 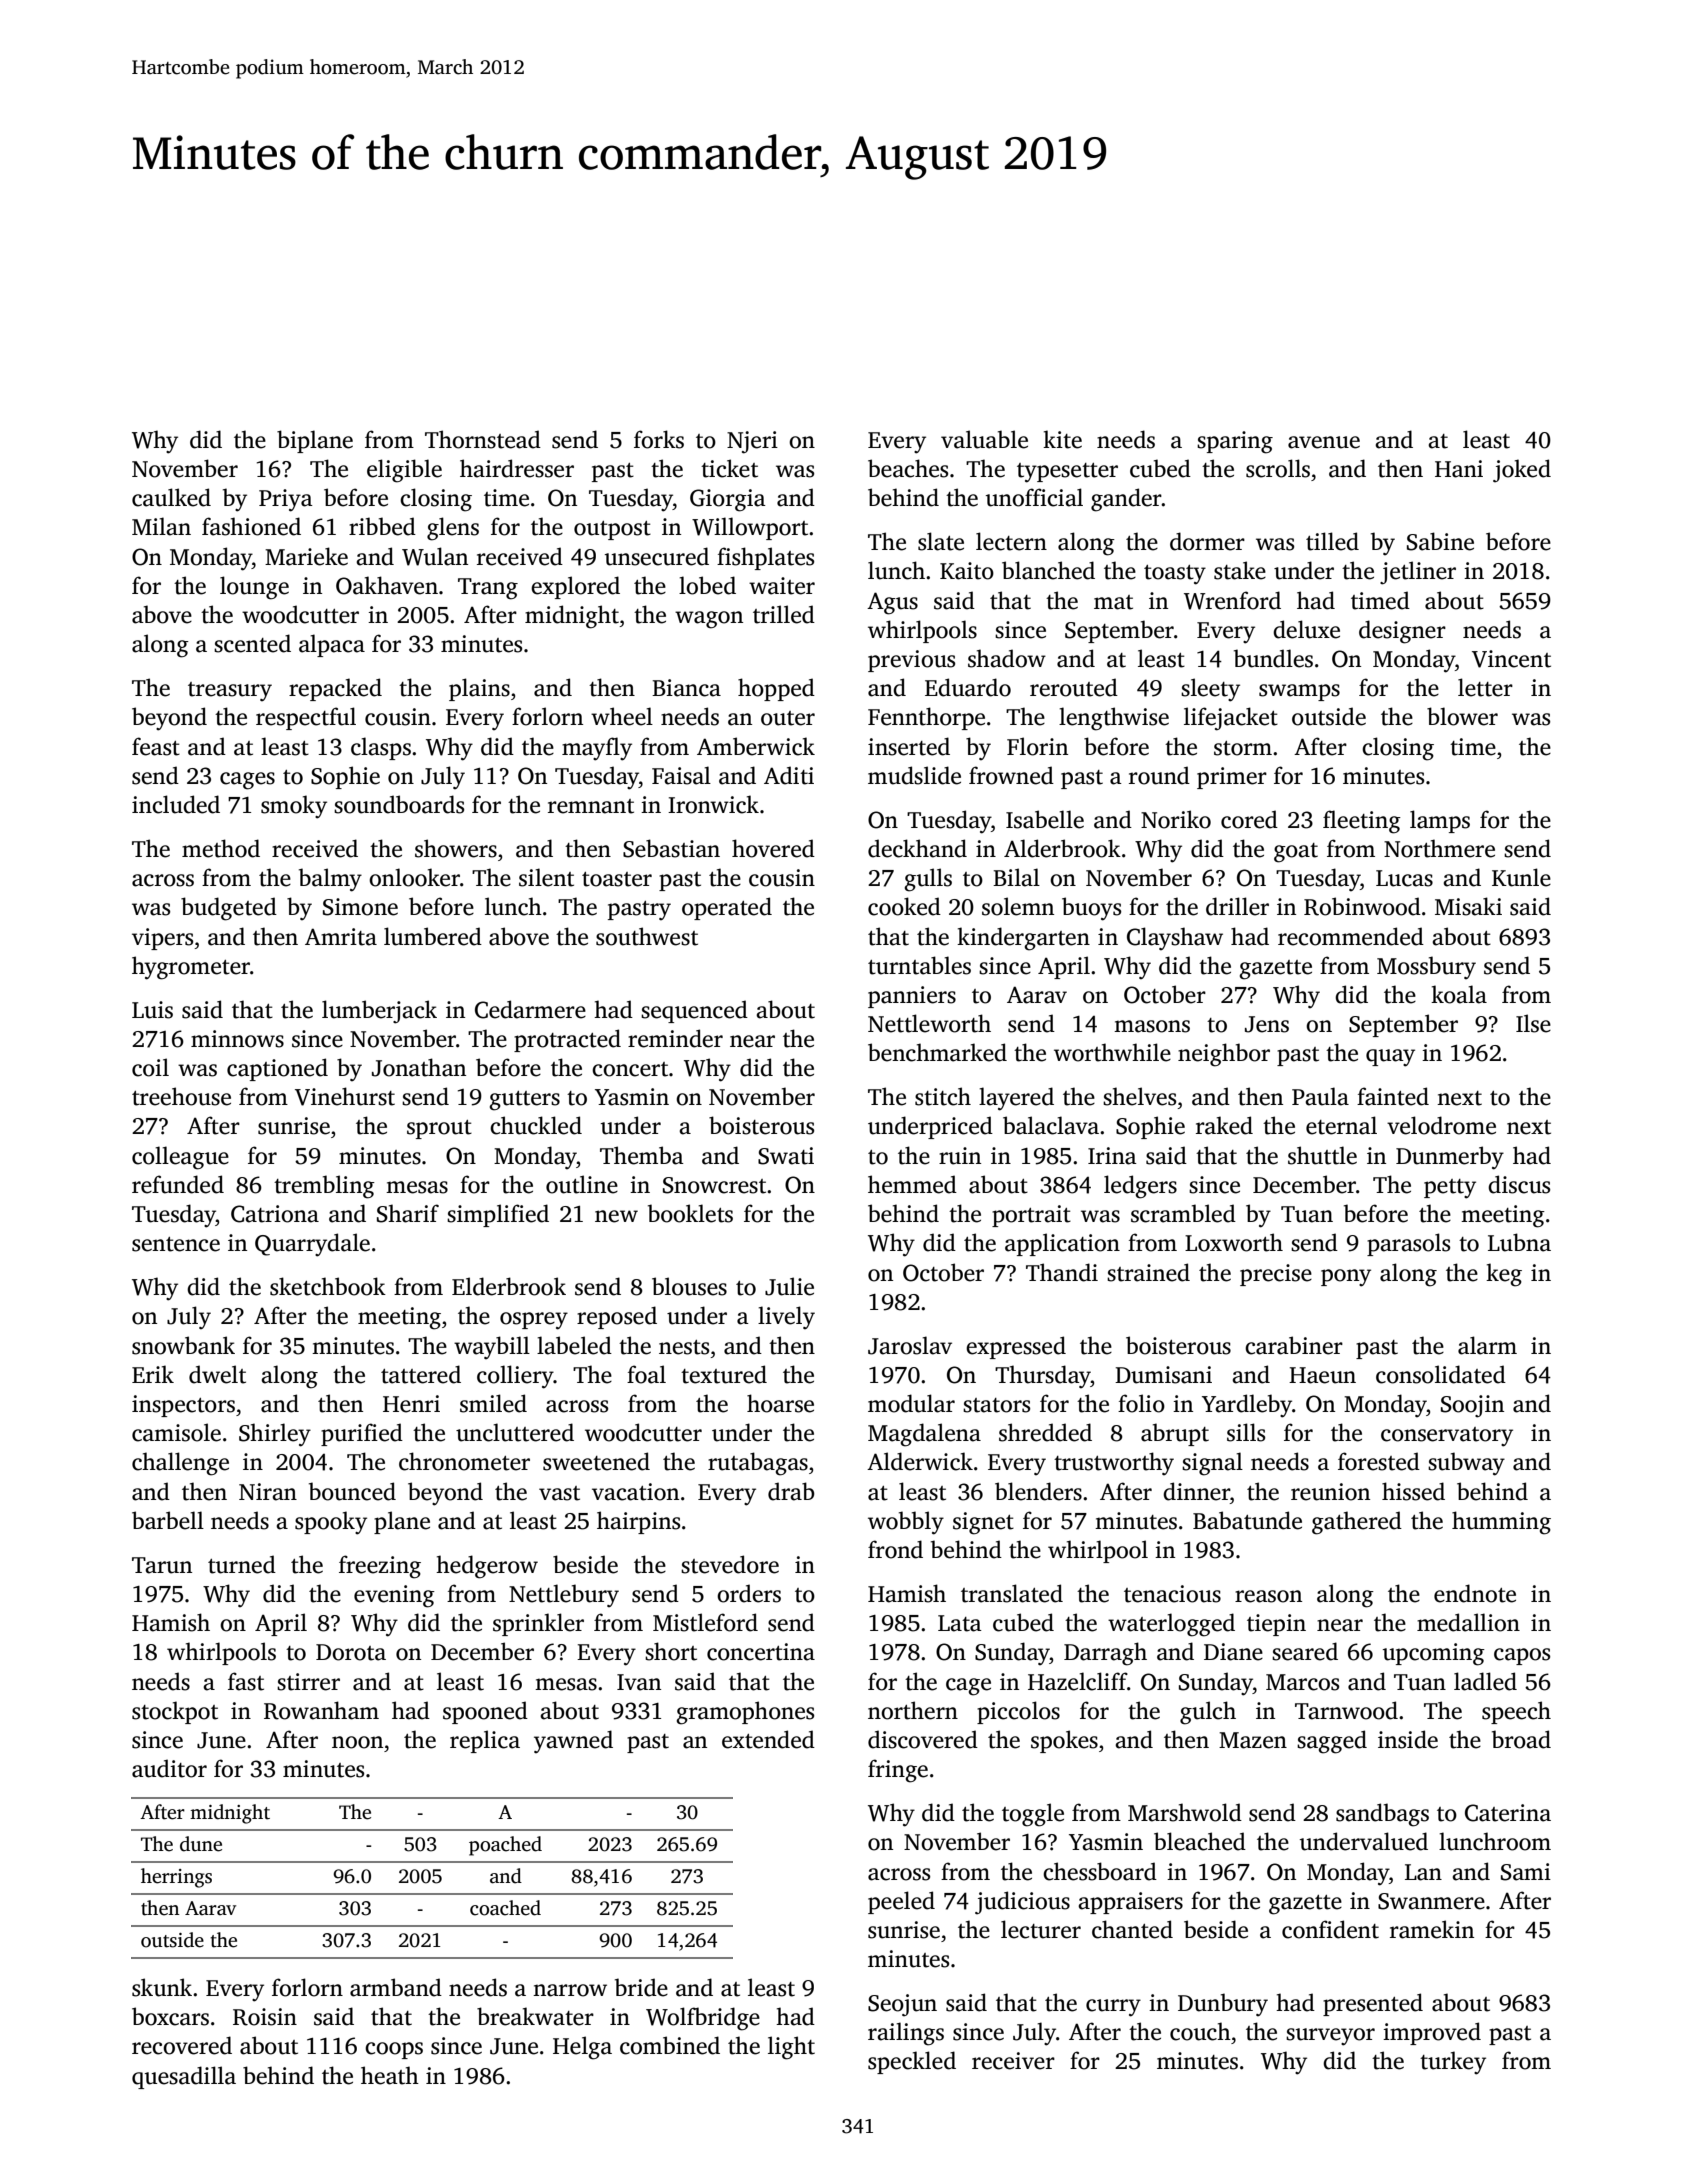 I want to click on Seojun, so click(x=902, y=2005).
